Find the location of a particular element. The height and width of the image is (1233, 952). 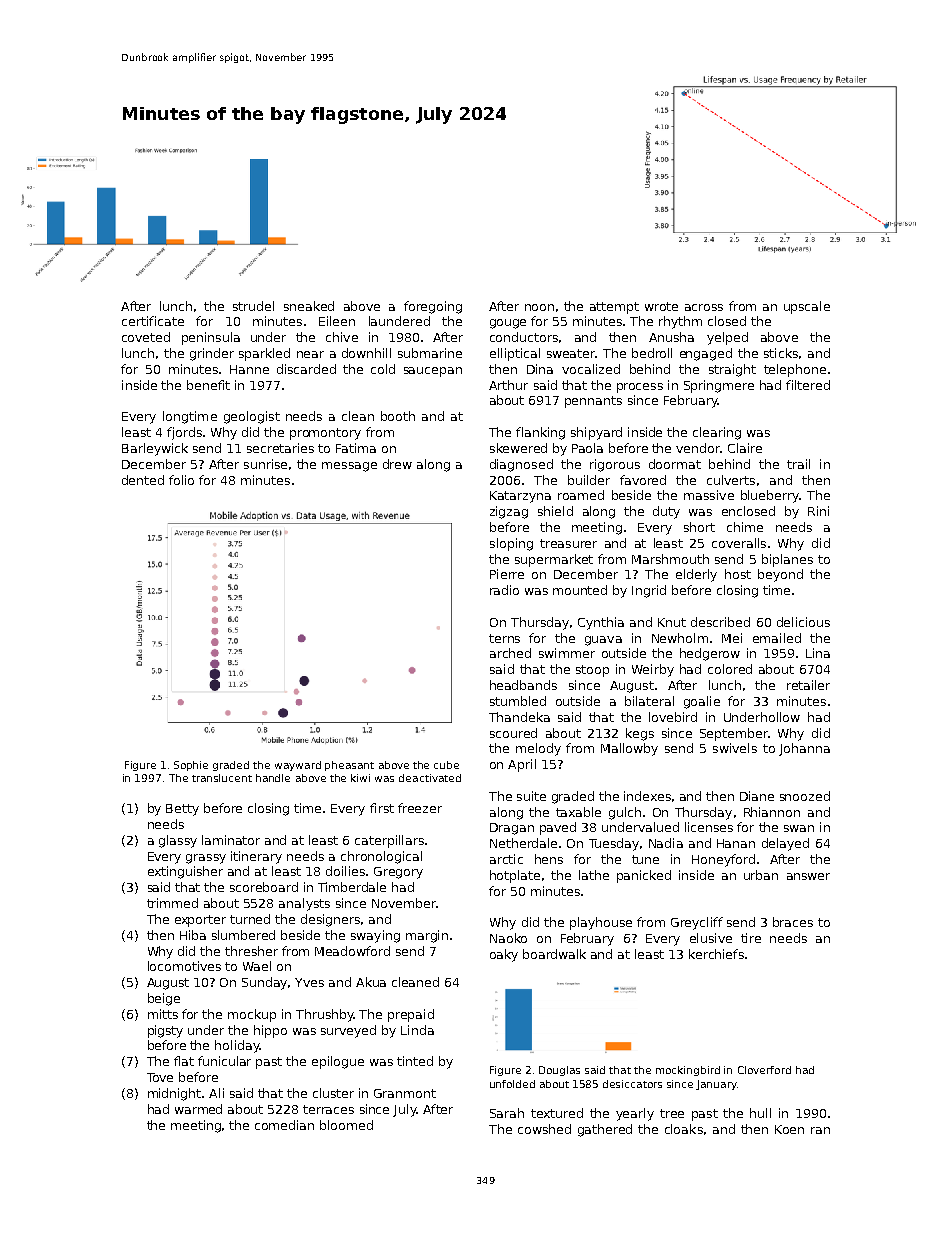

dented is located at coordinates (143, 480).
